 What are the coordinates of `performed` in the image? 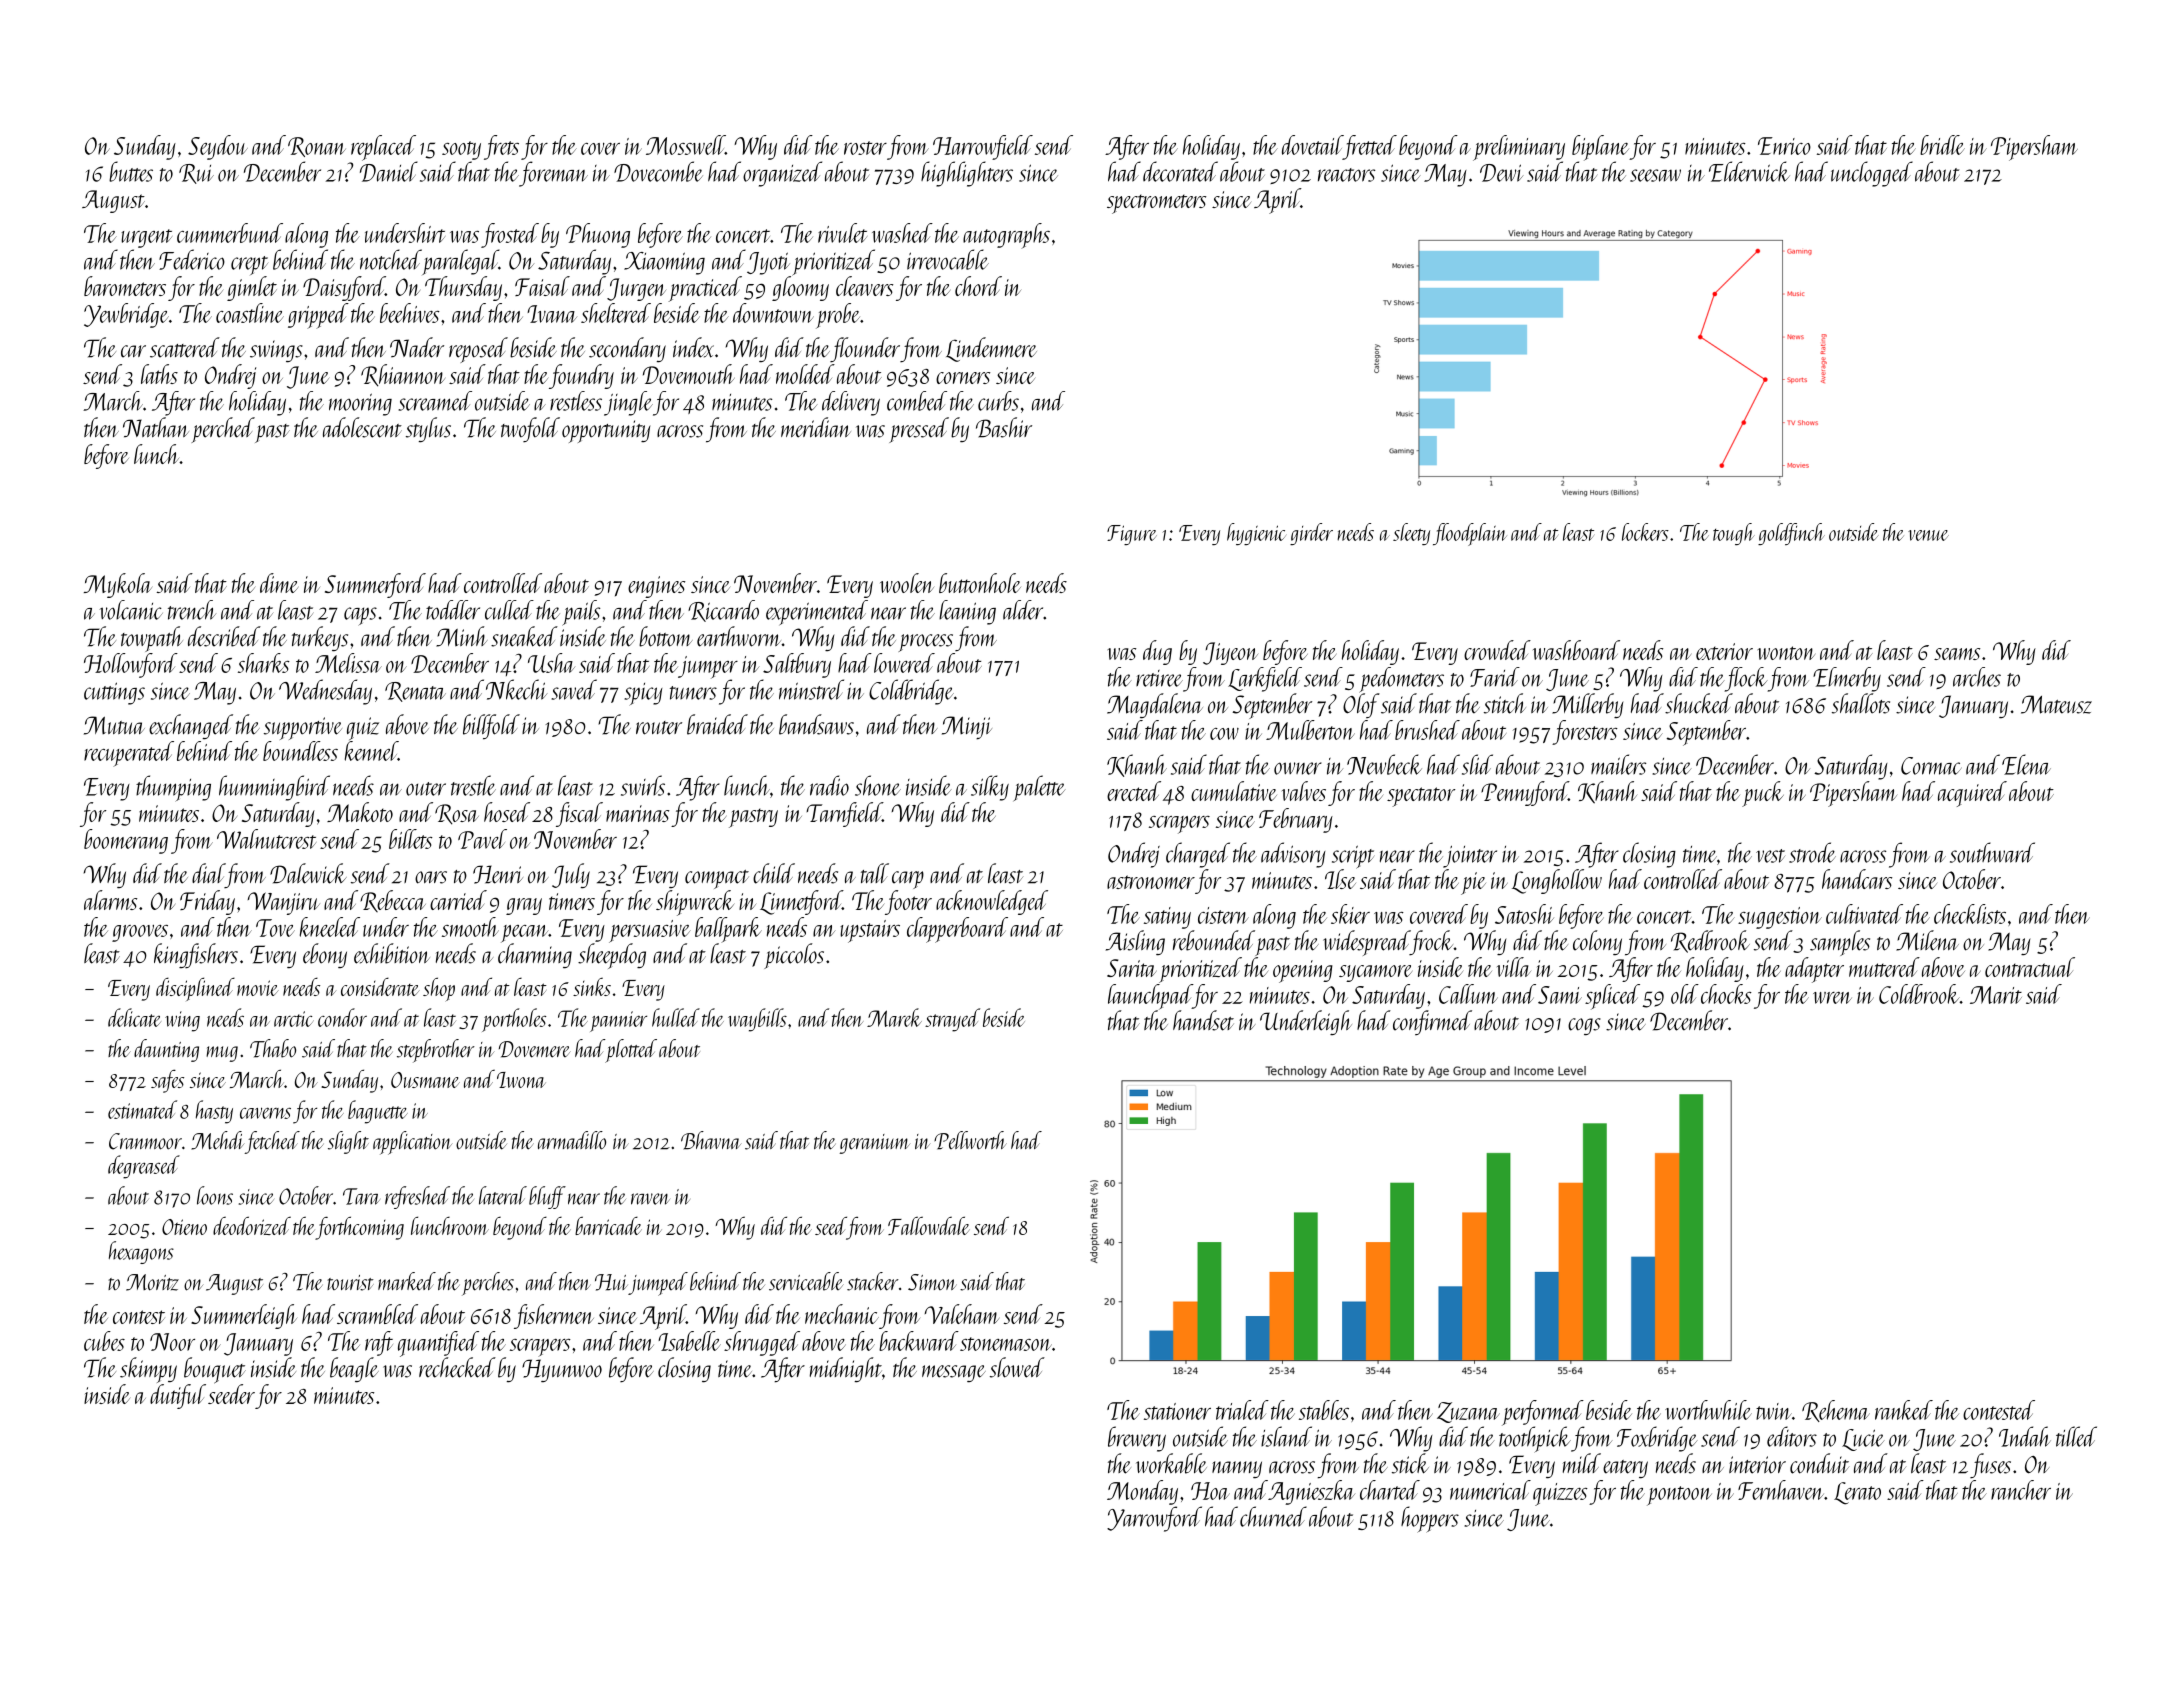 It's located at (1543, 1413).
